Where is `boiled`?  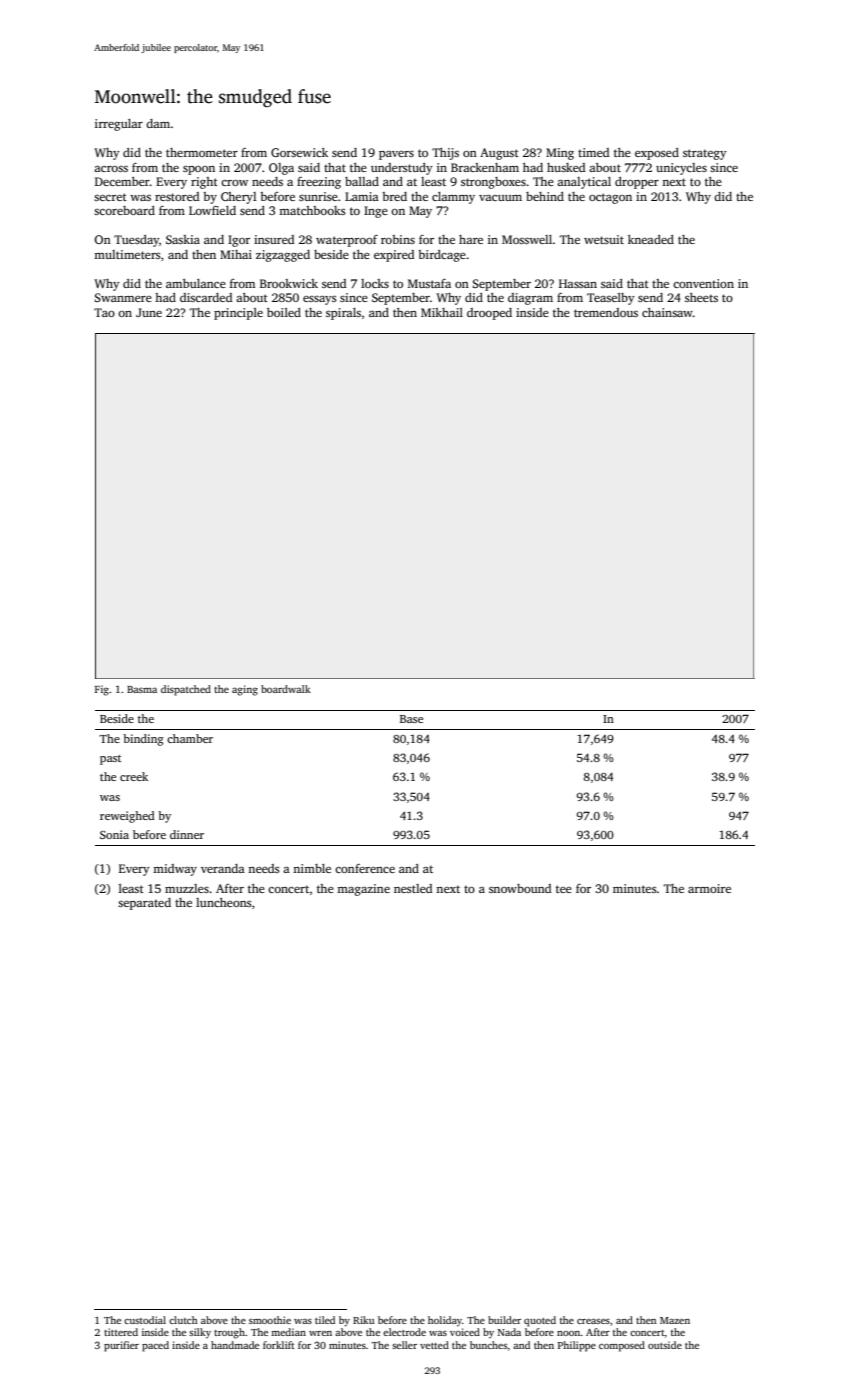
boiled is located at coordinates (284, 312).
